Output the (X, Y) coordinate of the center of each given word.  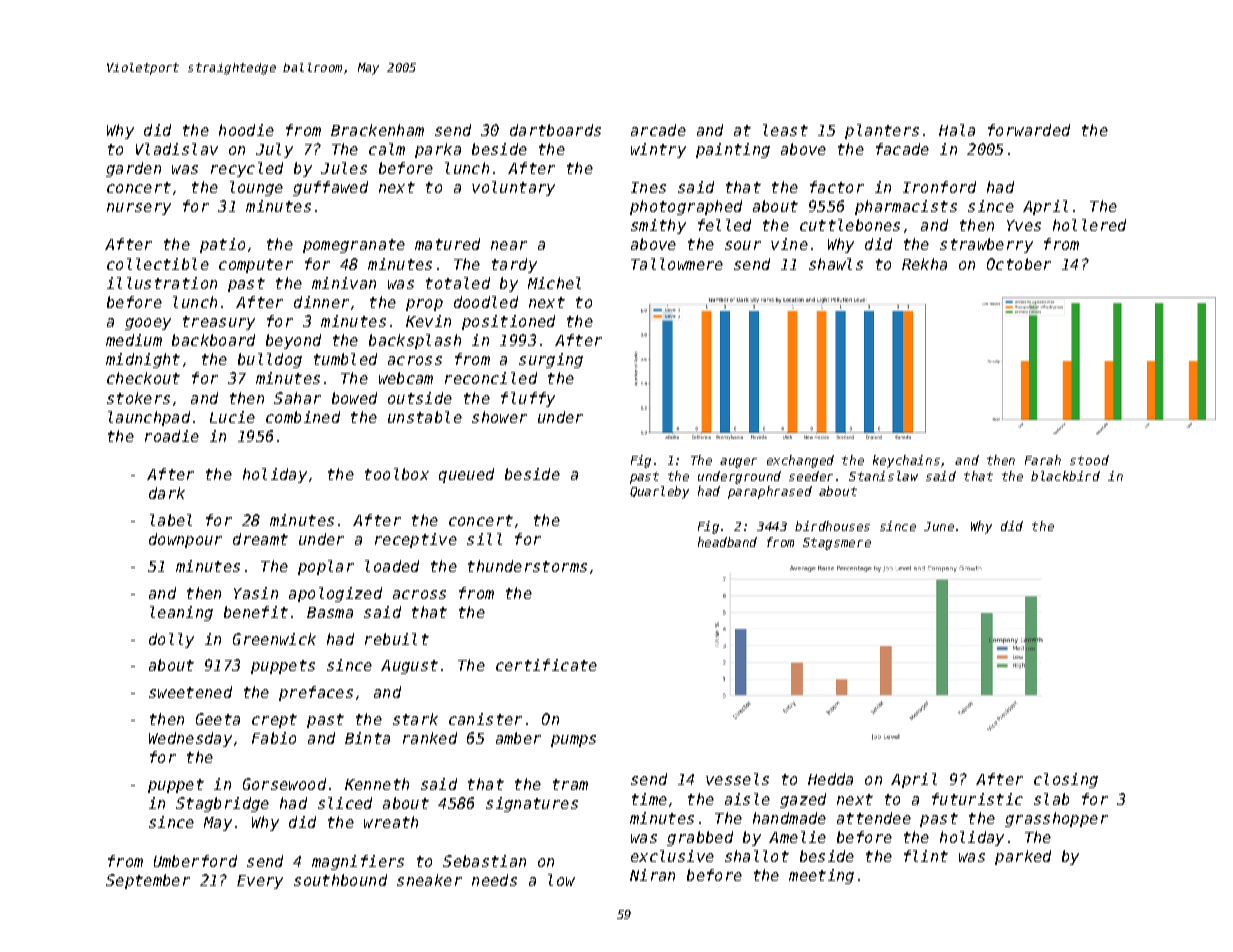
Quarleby (659, 492)
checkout (143, 378)
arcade (658, 130)
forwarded (1029, 130)
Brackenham (377, 130)
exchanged (800, 461)
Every (260, 882)
